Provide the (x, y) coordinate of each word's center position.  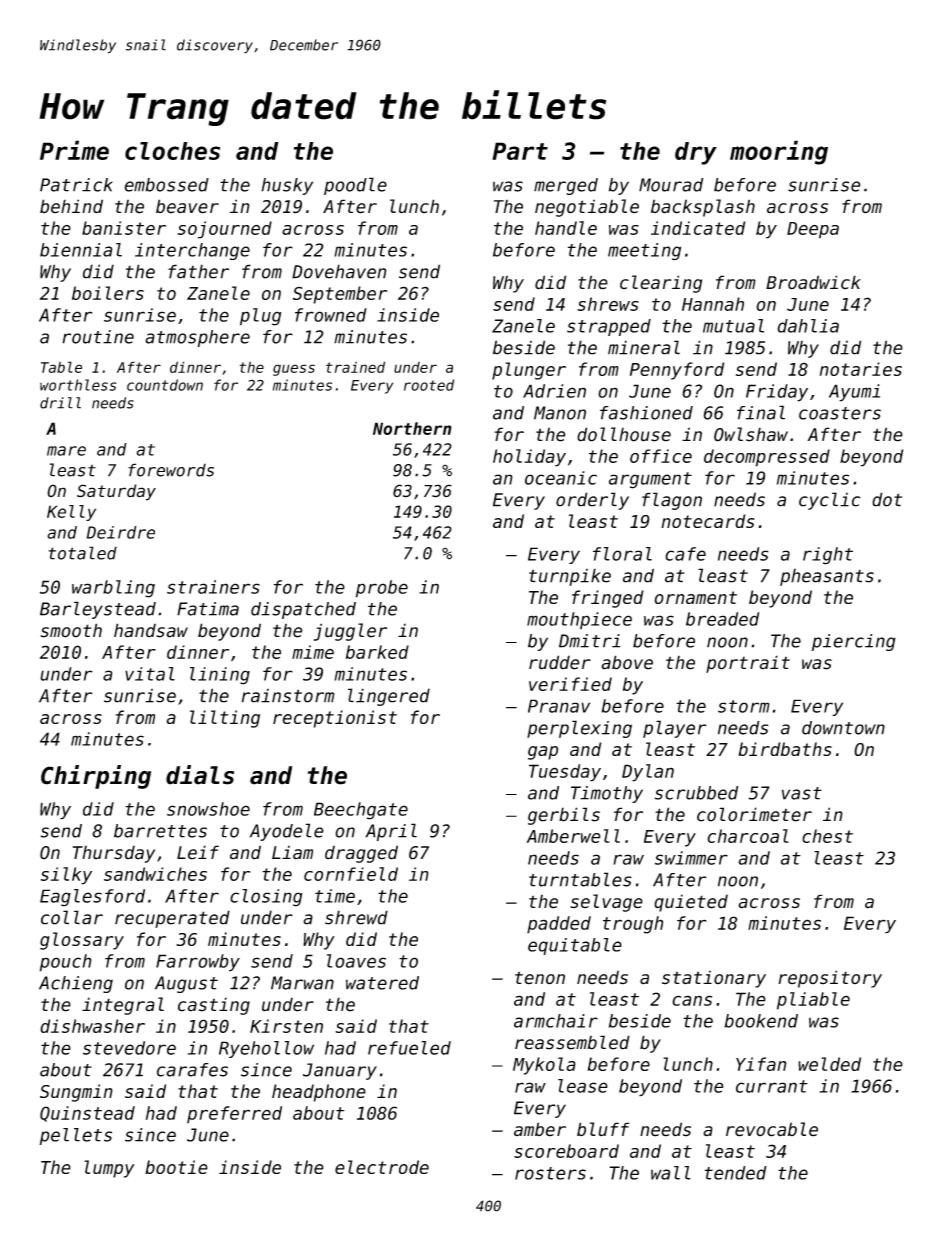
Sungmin (76, 1093)
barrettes (160, 831)
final (761, 412)
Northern (412, 428)
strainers (213, 587)
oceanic (561, 478)
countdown (165, 385)
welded (829, 1064)
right (828, 556)
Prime (74, 150)
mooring (779, 152)
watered (382, 983)
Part (520, 151)
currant (772, 1086)
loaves (356, 961)
